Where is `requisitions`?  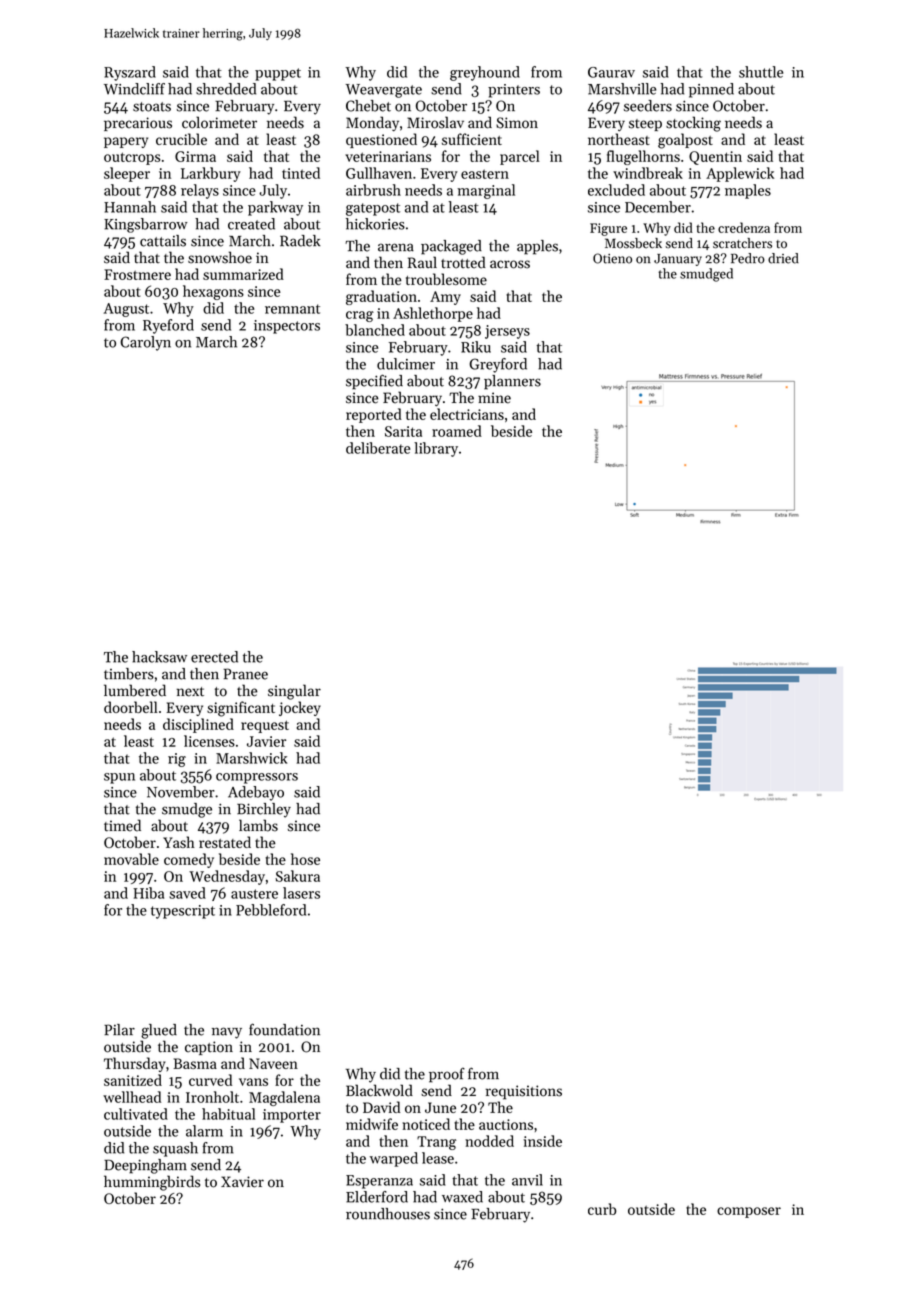 requisitions is located at coordinates (524, 1092).
